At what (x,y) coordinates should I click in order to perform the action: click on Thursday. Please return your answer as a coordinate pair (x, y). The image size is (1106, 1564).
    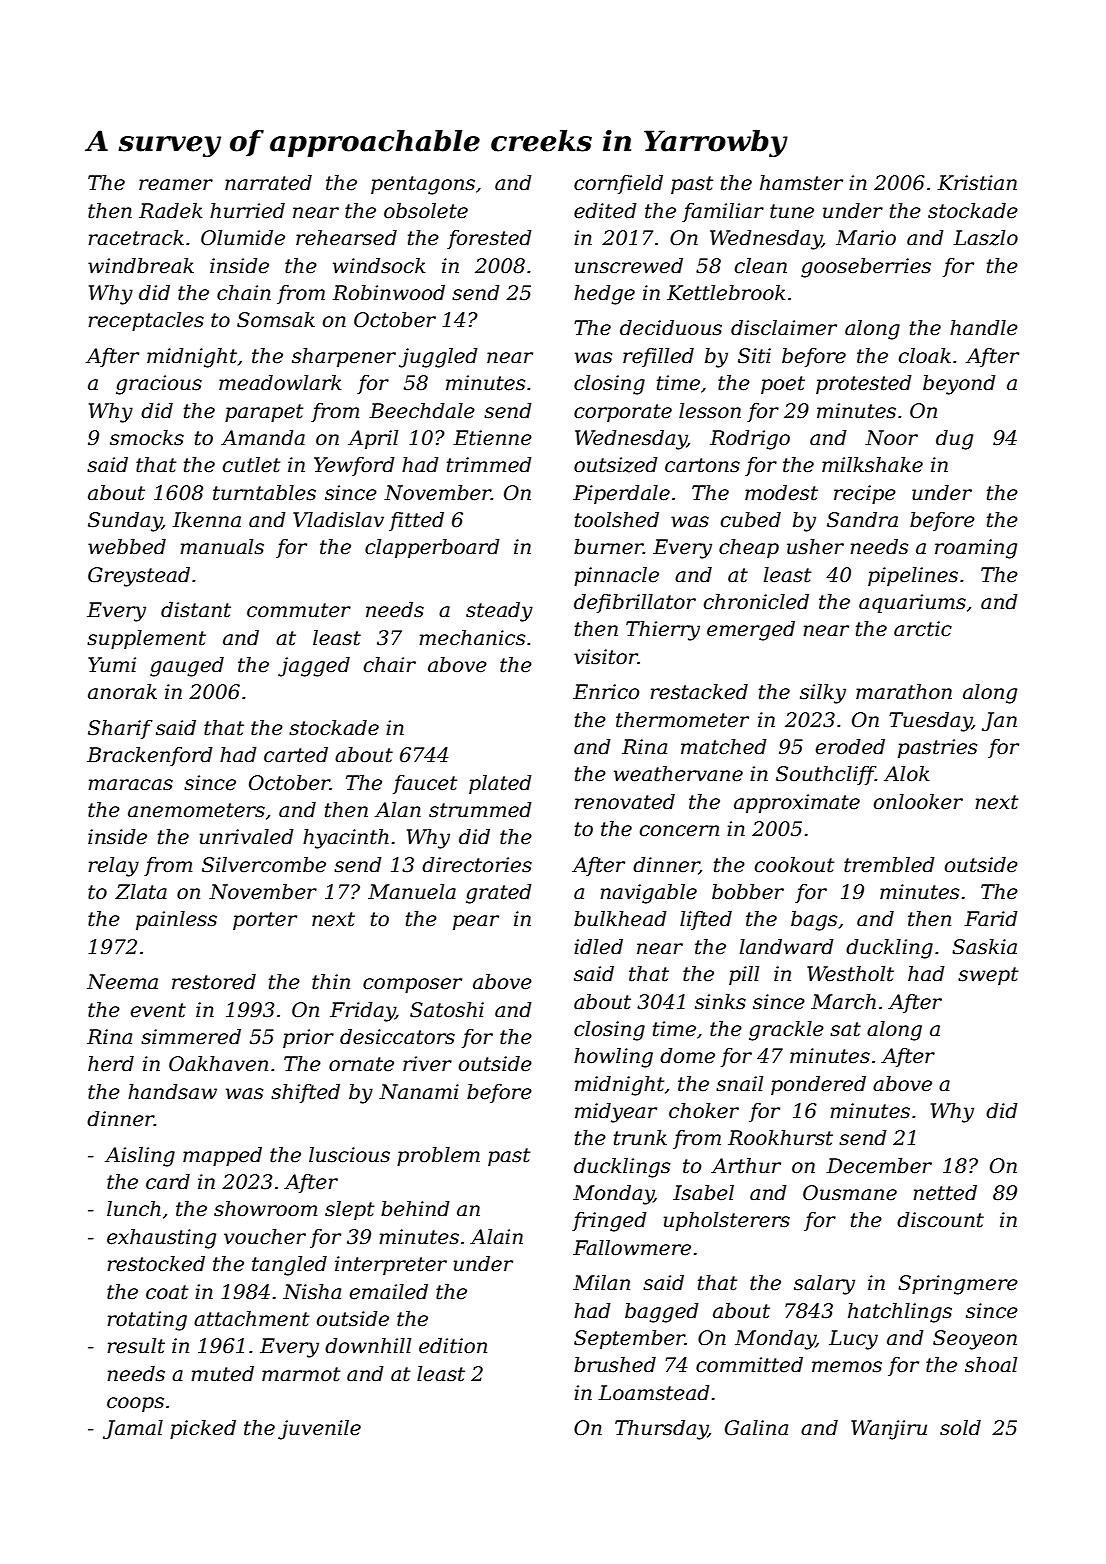
    Looking at the image, I should click on (661, 1430).
